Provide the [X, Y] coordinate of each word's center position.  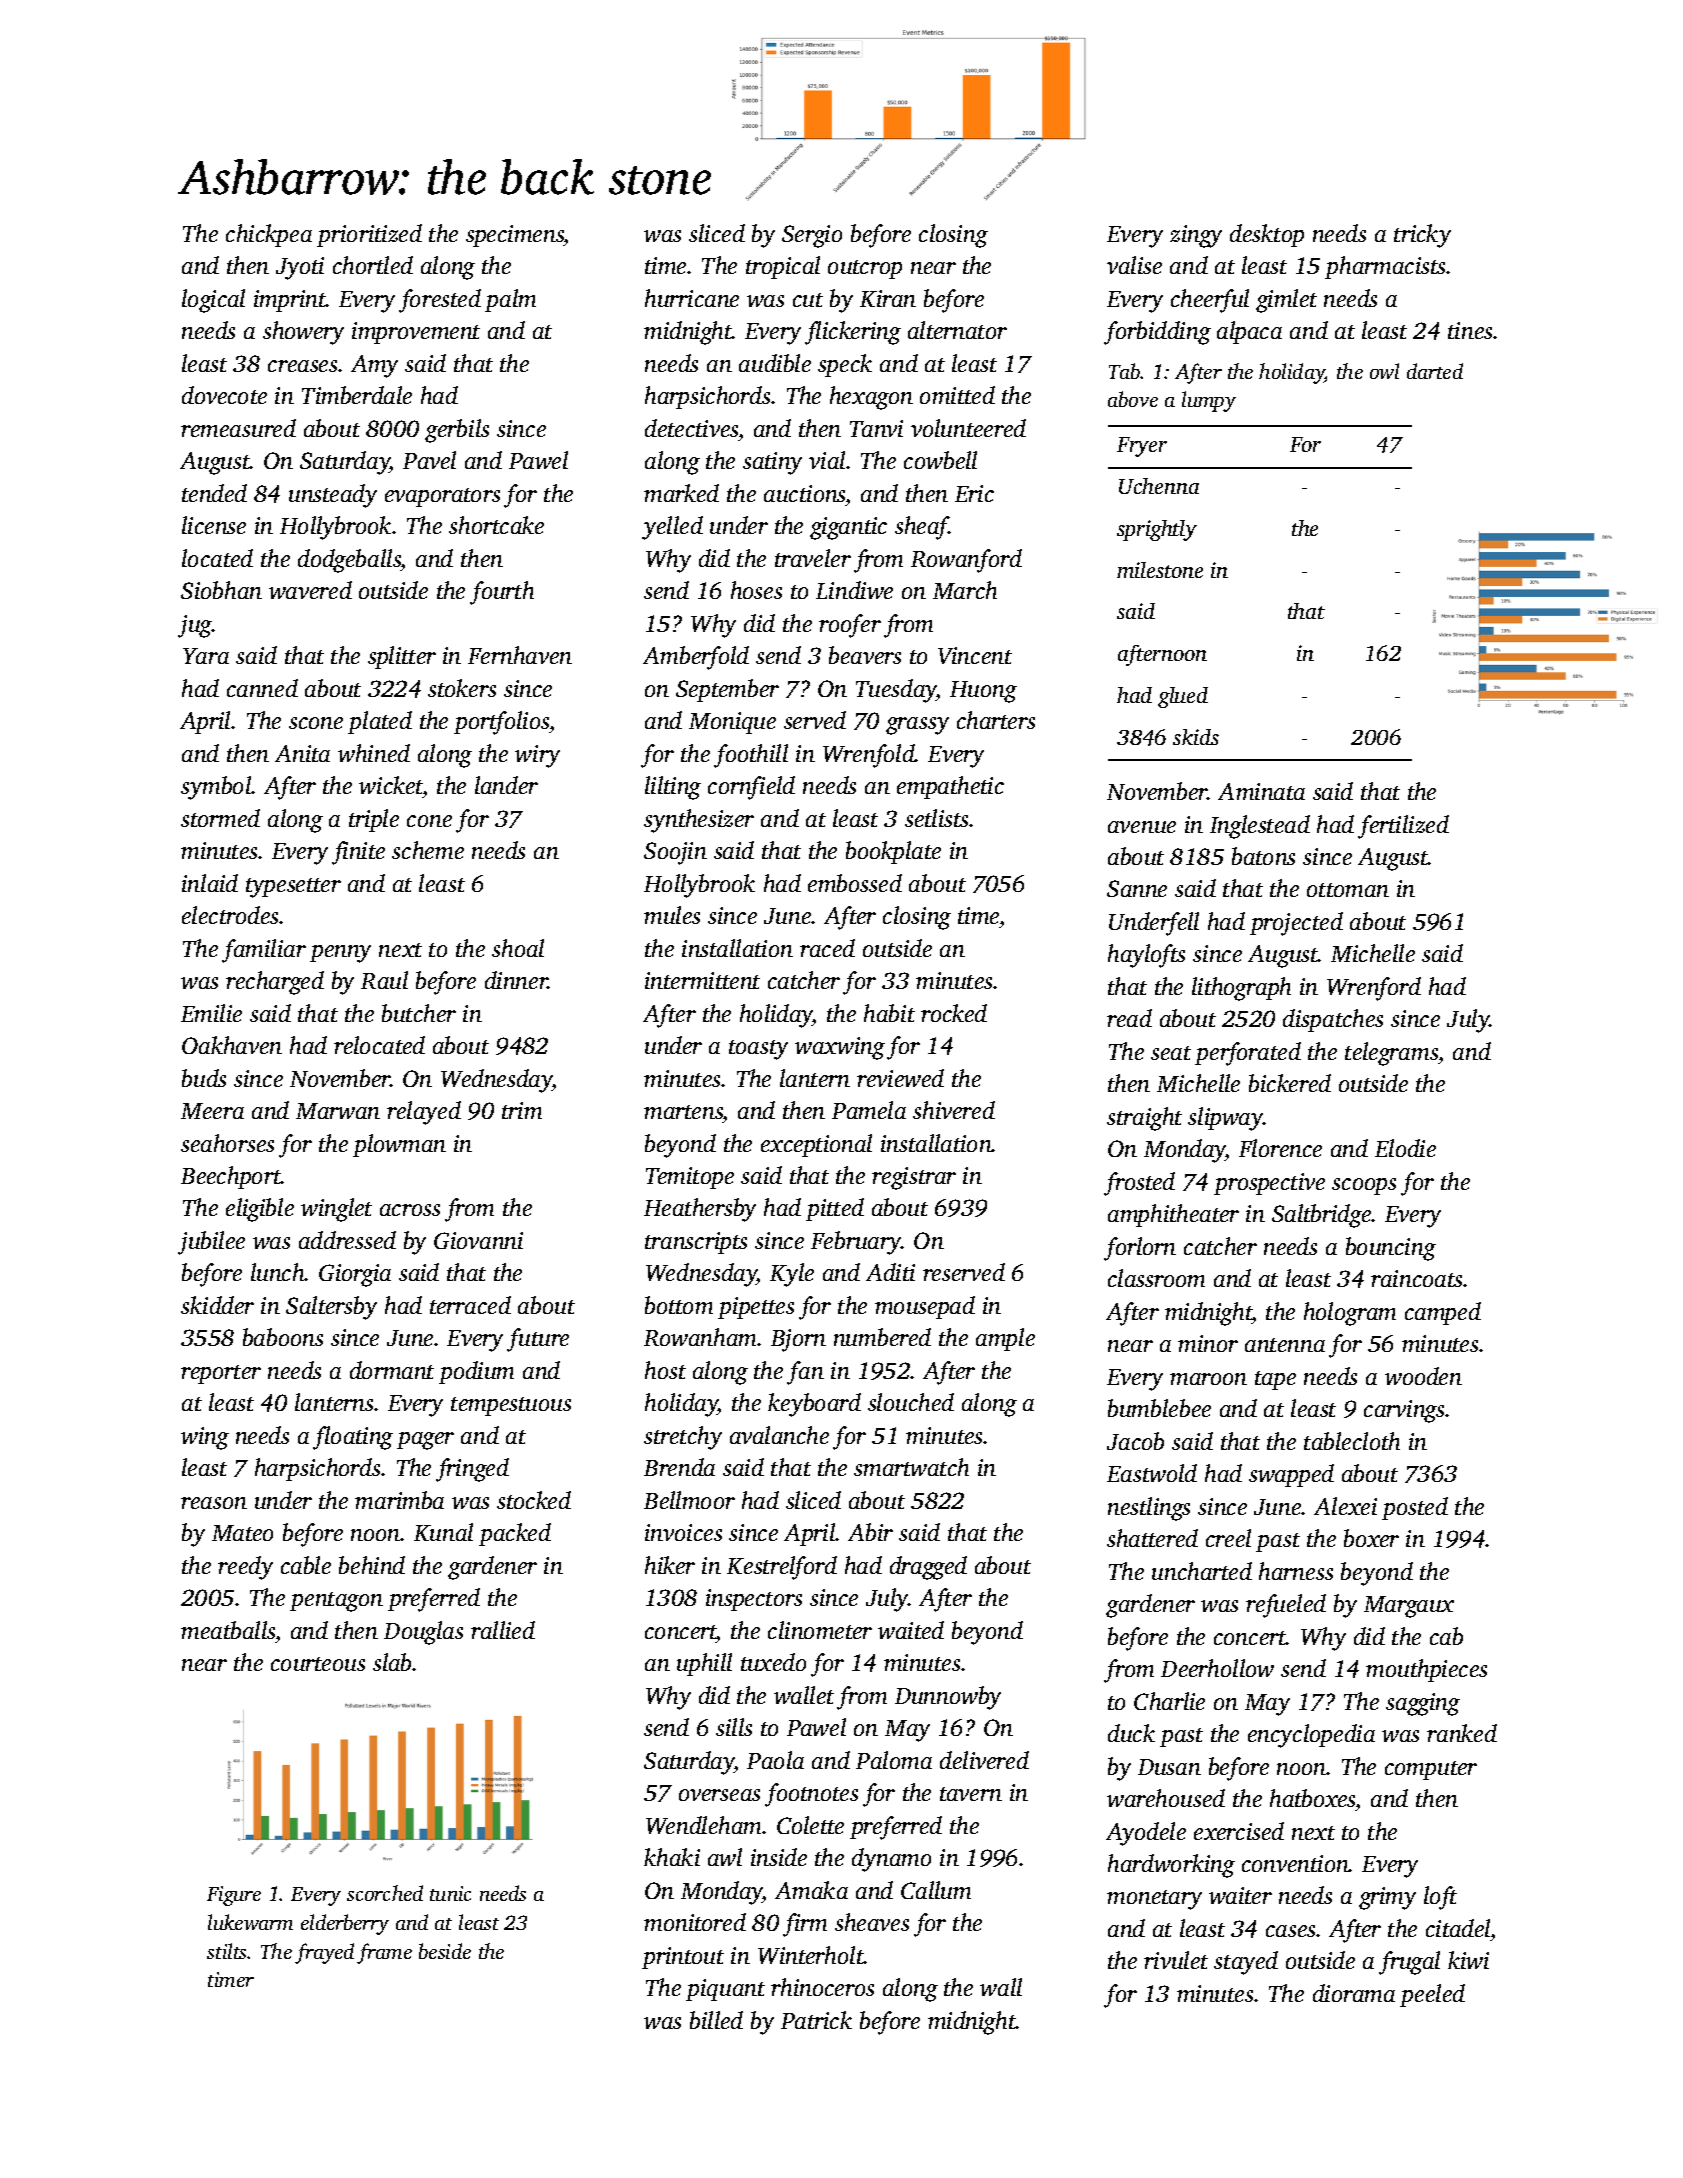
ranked [1462, 1733]
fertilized [1403, 827]
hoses [756, 590]
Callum [936, 1890]
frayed [324, 1953]
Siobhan [221, 590]
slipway [1225, 1119]
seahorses [227, 1143]
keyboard [814, 1405]
